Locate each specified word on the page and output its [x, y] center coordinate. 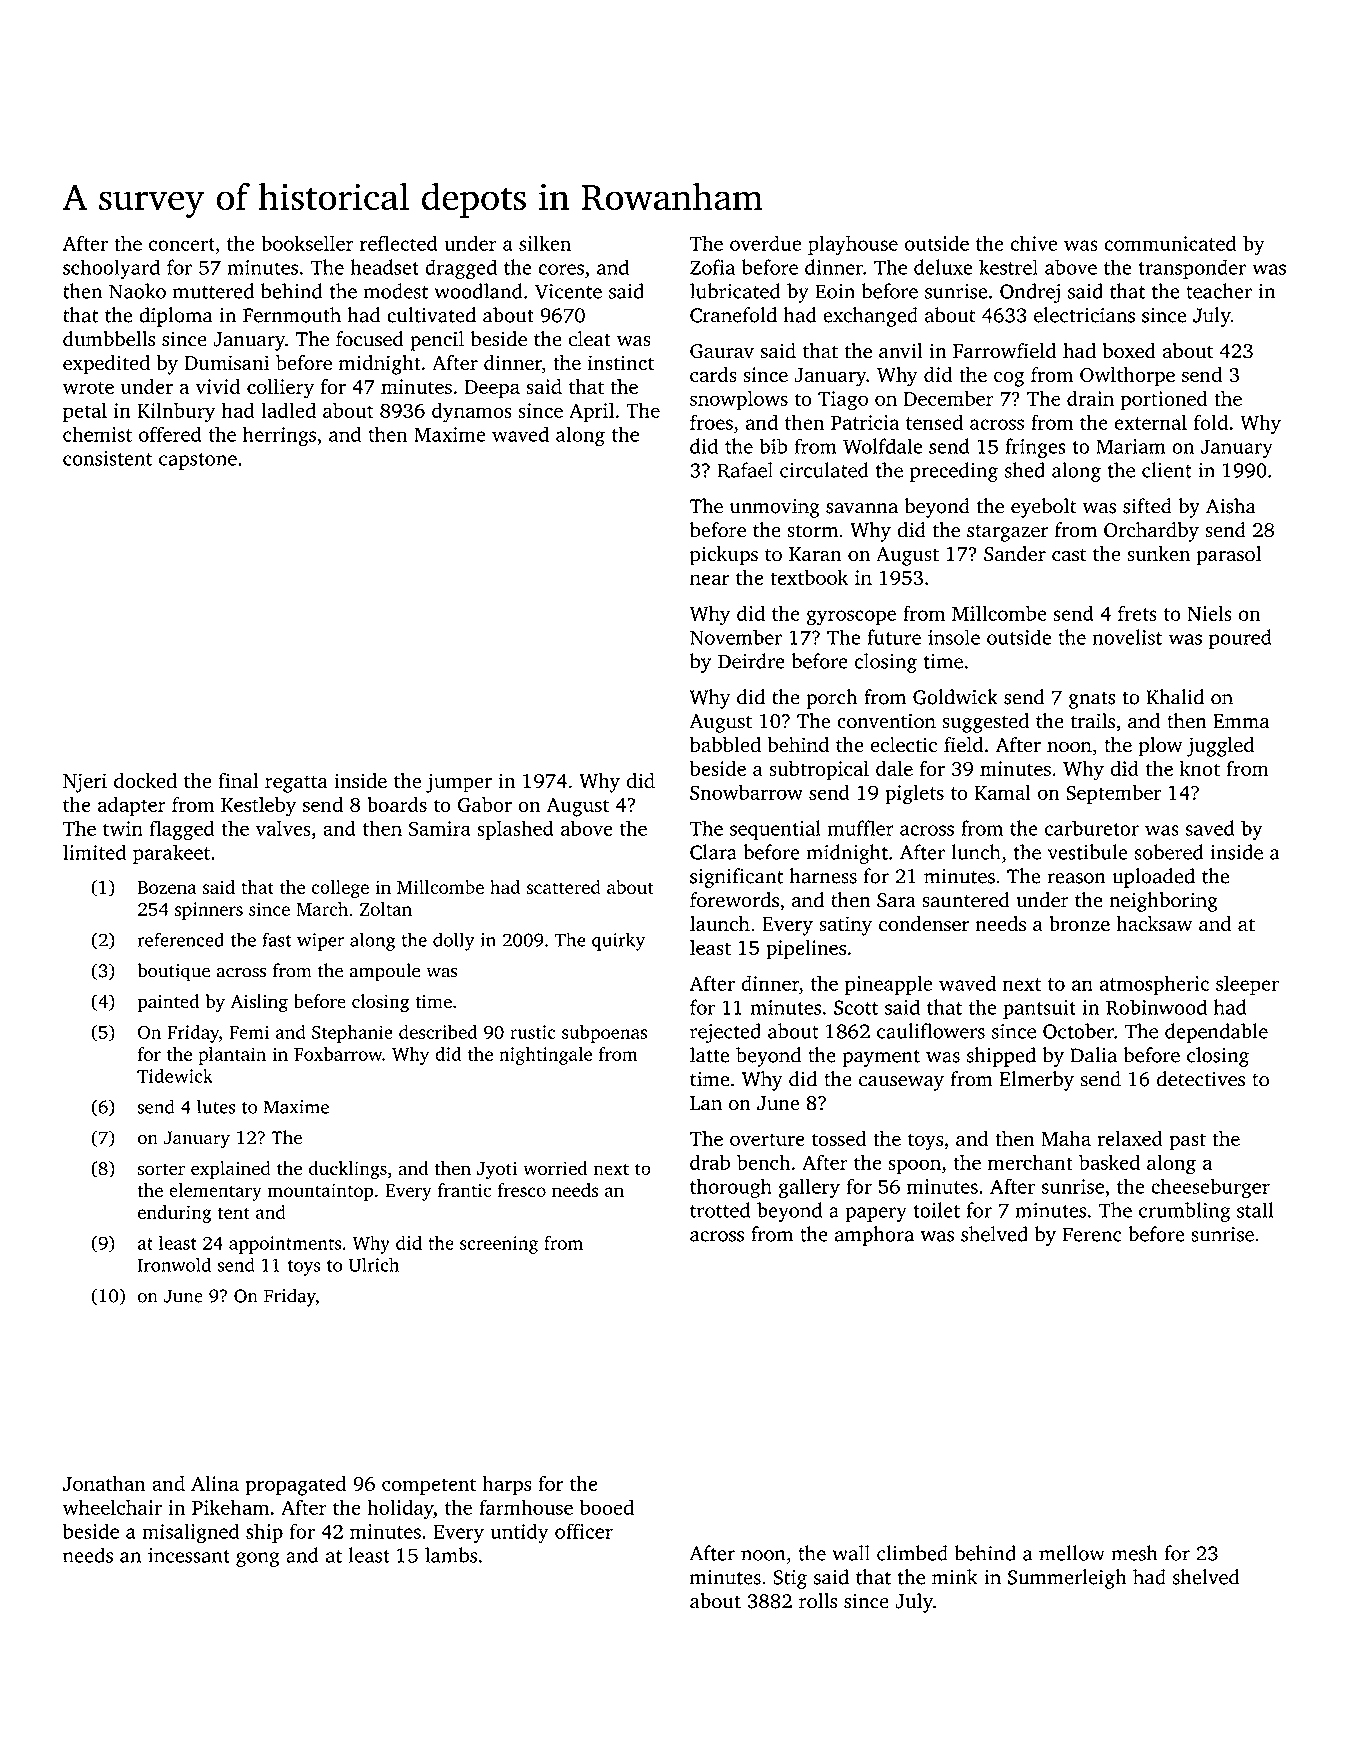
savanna [862, 508]
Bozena [167, 887]
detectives [1201, 1079]
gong [258, 1559]
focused [370, 339]
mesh [1134, 1553]
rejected [725, 1033]
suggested [985, 723]
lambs [451, 1555]
